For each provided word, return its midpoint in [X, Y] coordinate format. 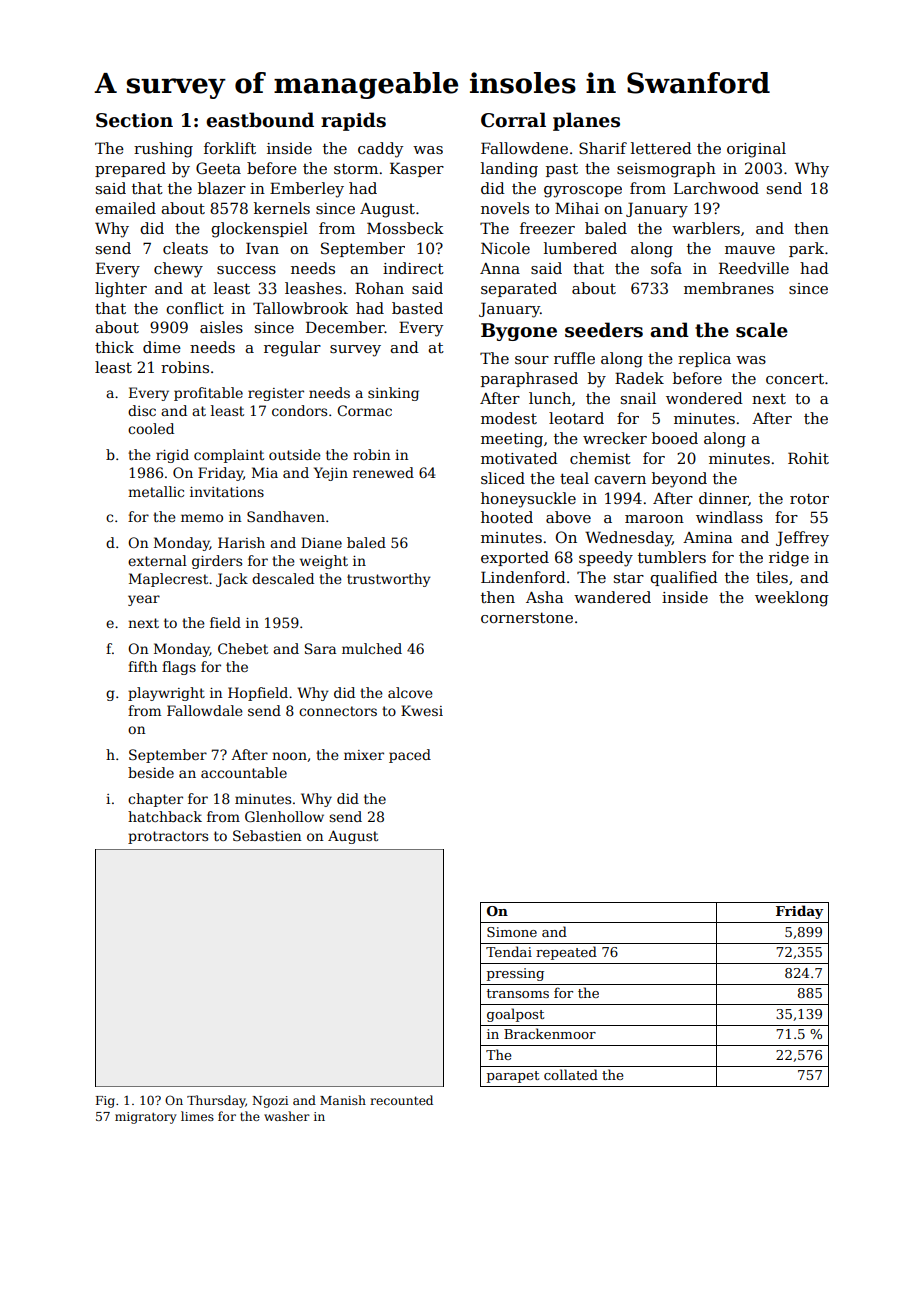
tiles [772, 577]
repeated [566, 953]
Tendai [509, 951]
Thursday [216, 1101]
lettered [661, 148]
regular [292, 349]
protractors [168, 837]
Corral [513, 120]
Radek [639, 378]
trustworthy [389, 580]
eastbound [260, 120]
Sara [320, 648]
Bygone [519, 332]
